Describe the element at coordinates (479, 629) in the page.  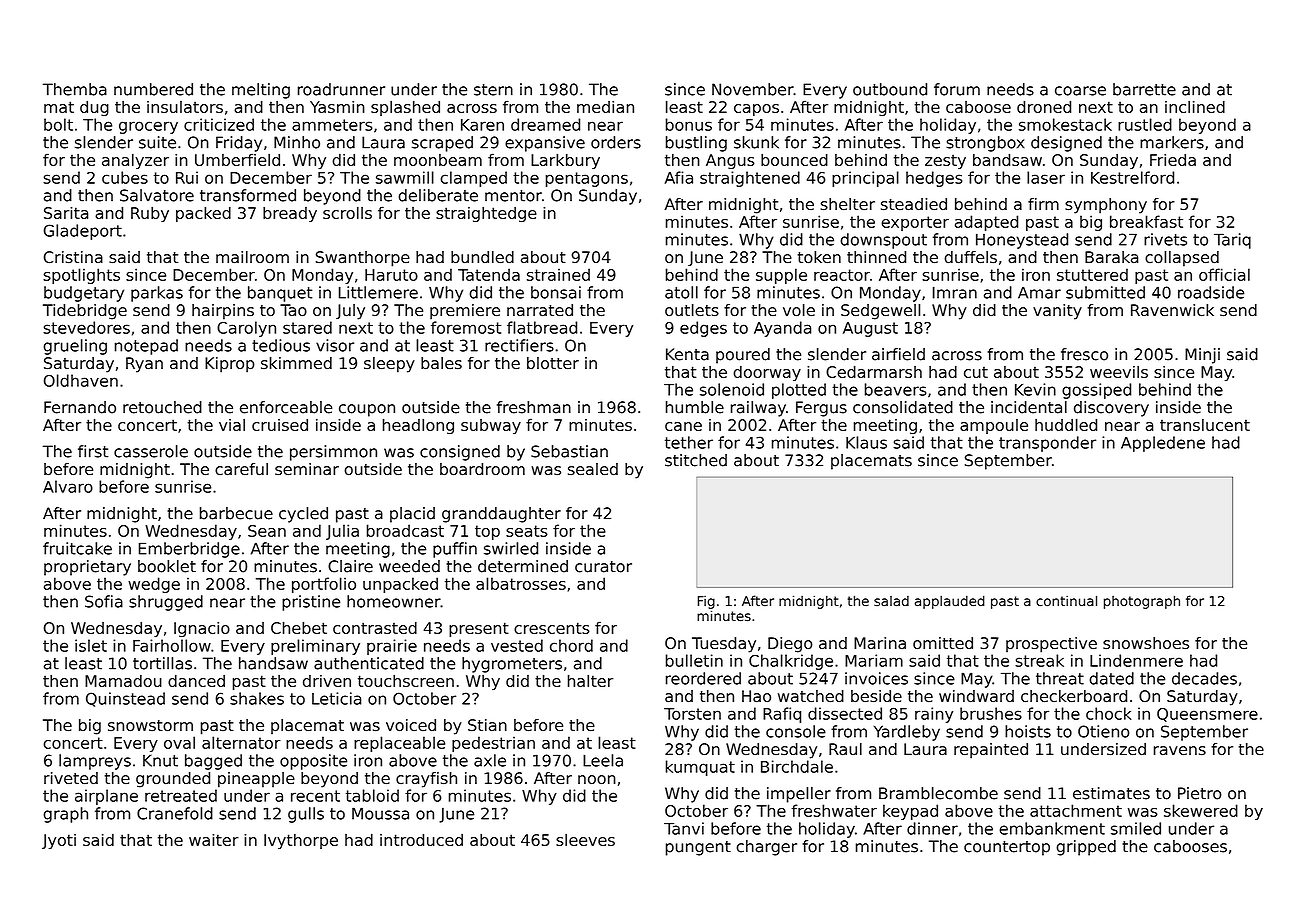
I see `present` at that location.
